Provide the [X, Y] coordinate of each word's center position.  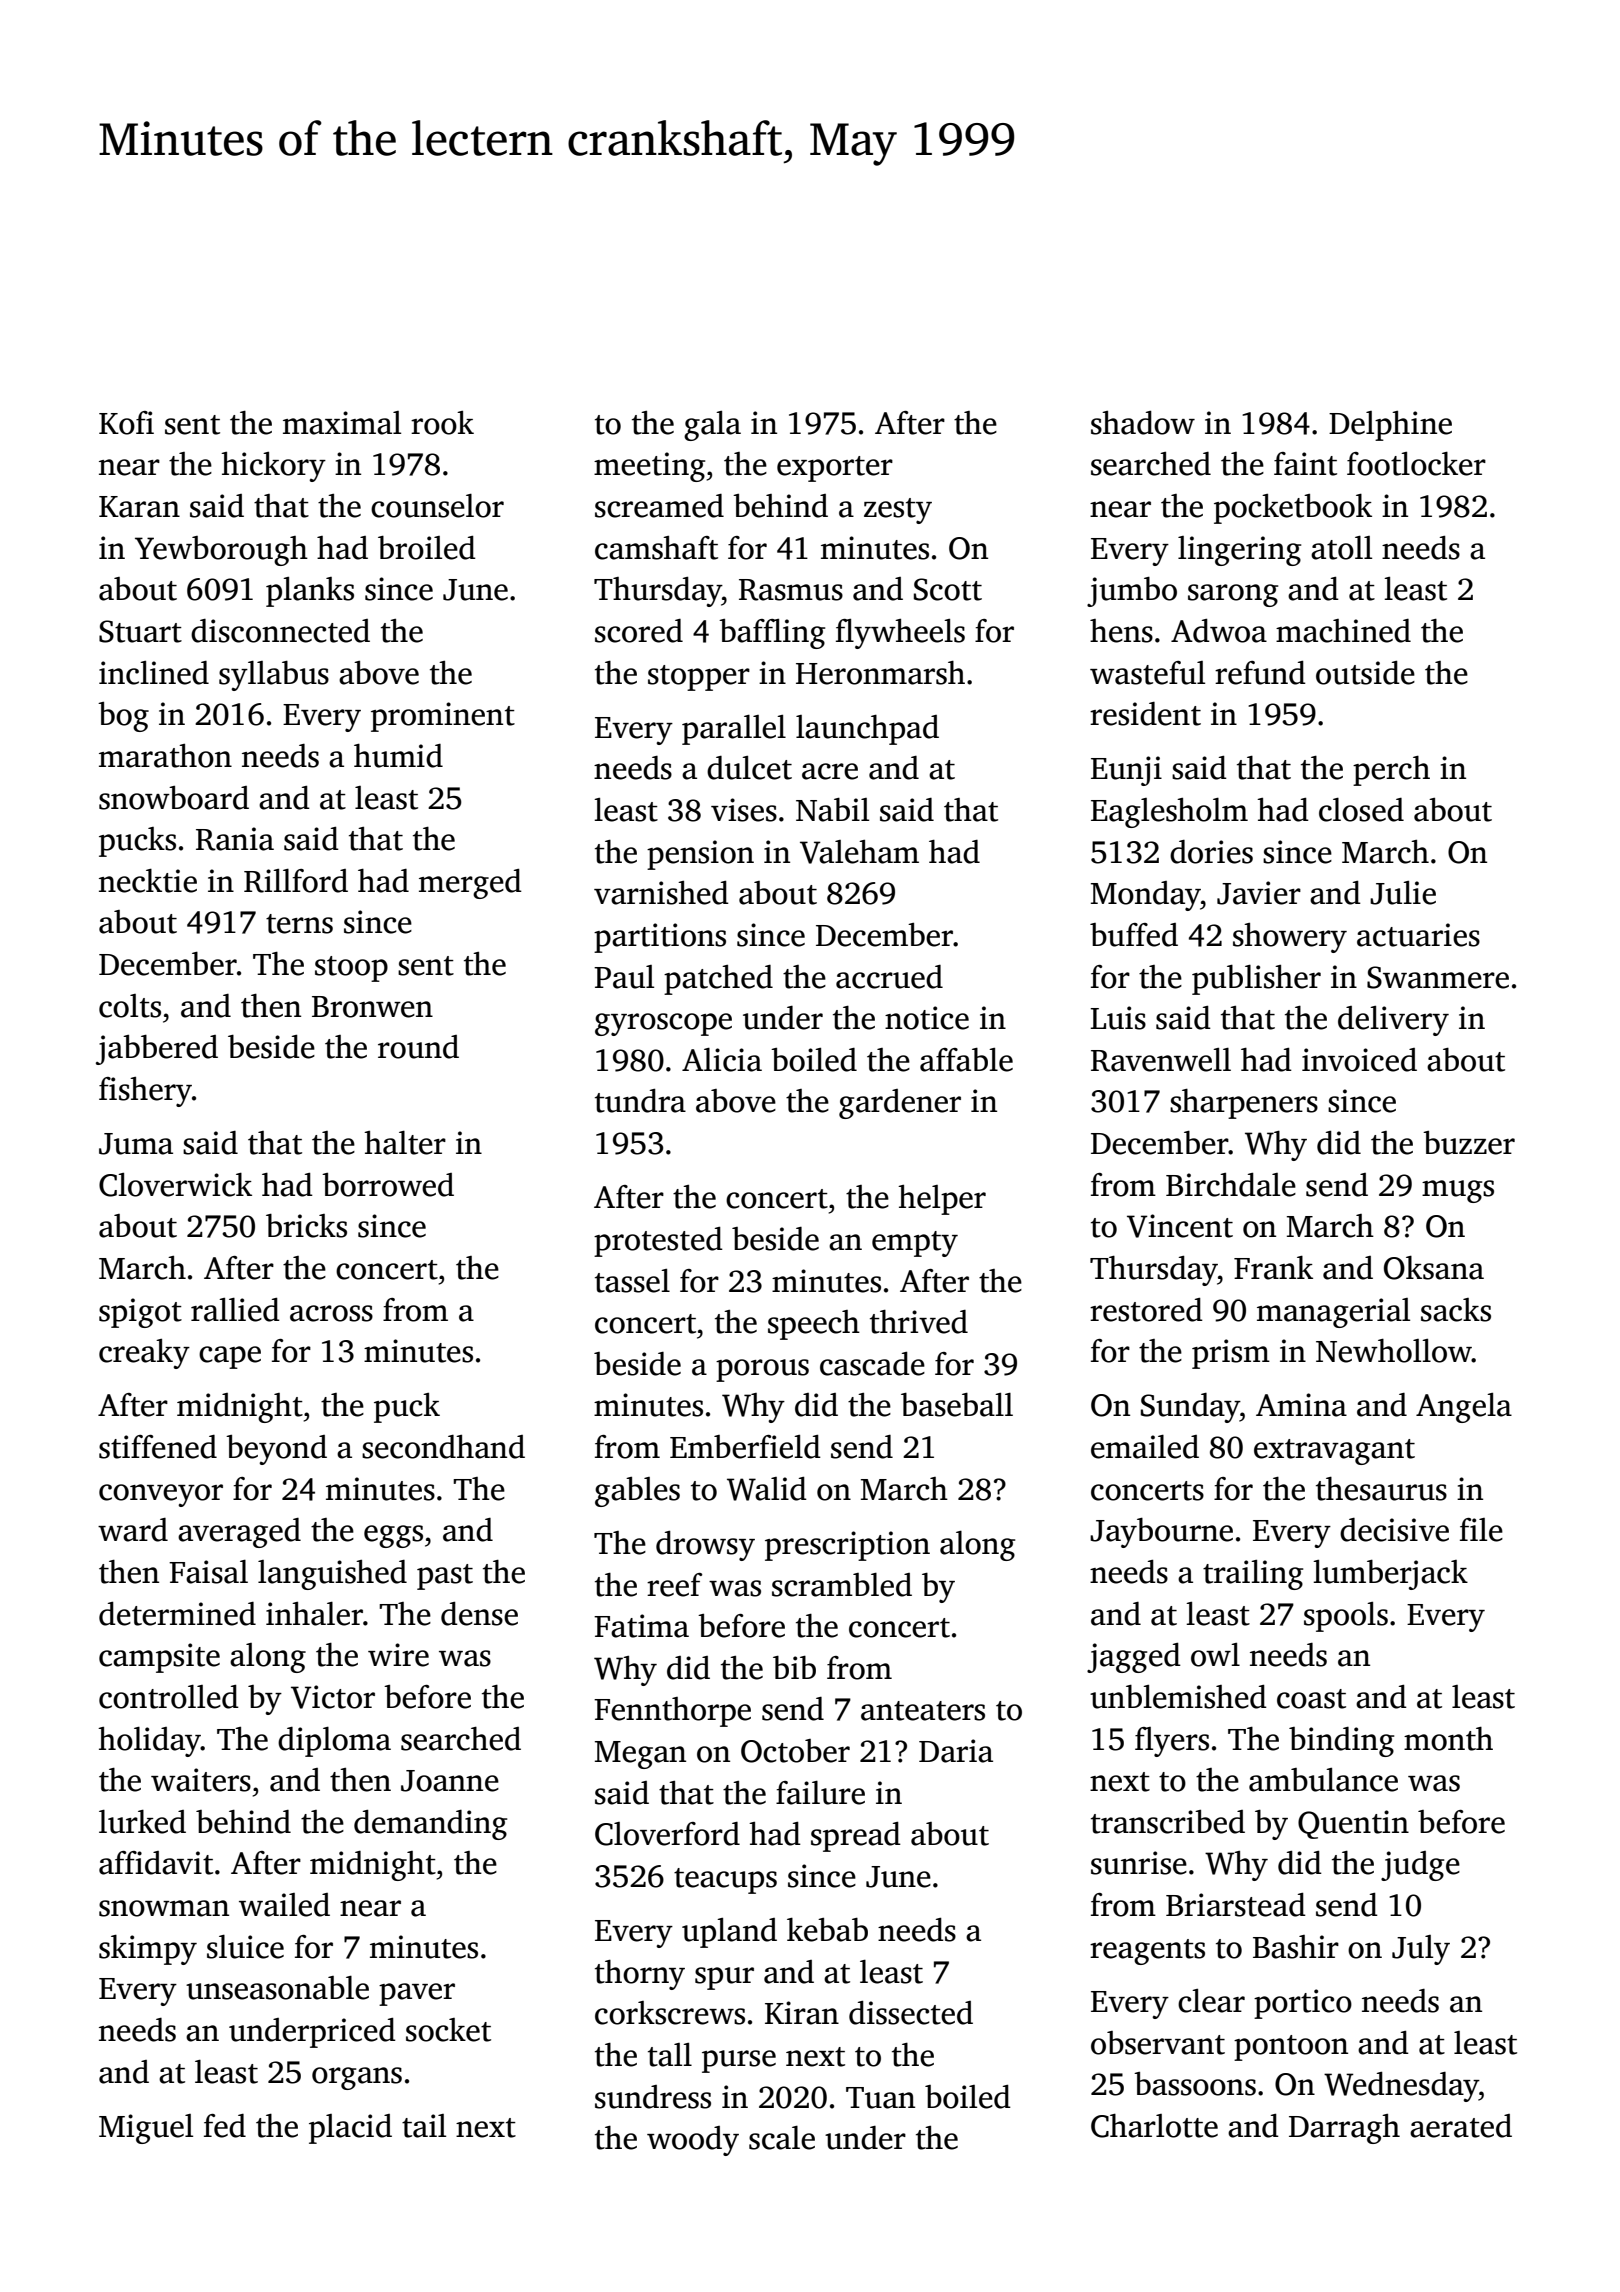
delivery [1393, 1021]
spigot [140, 1313]
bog [123, 717]
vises [744, 810]
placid [350, 2129]
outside [1365, 673]
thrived [919, 1322]
